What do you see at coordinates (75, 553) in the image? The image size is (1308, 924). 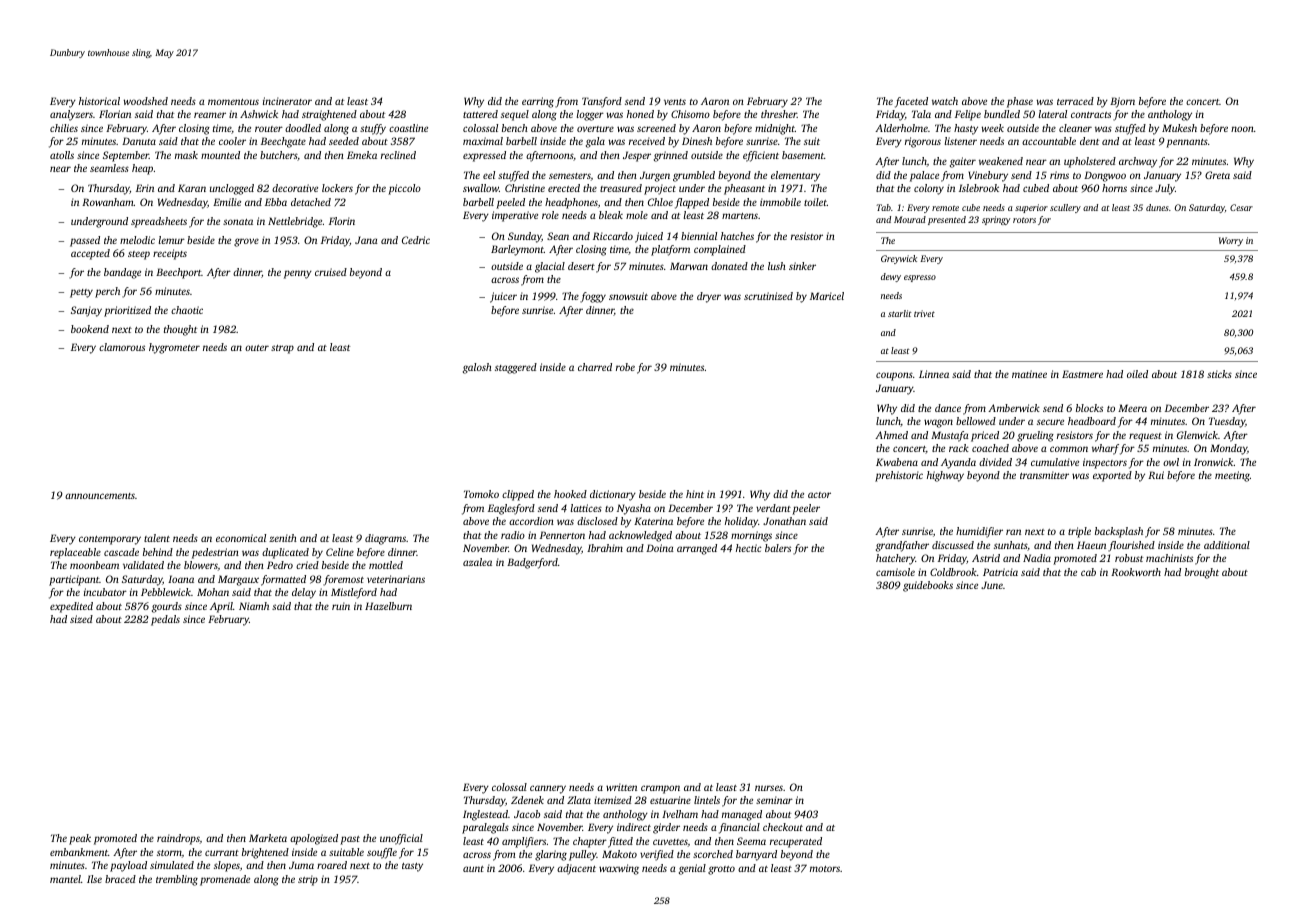 I see `replaceable` at bounding box center [75, 553].
